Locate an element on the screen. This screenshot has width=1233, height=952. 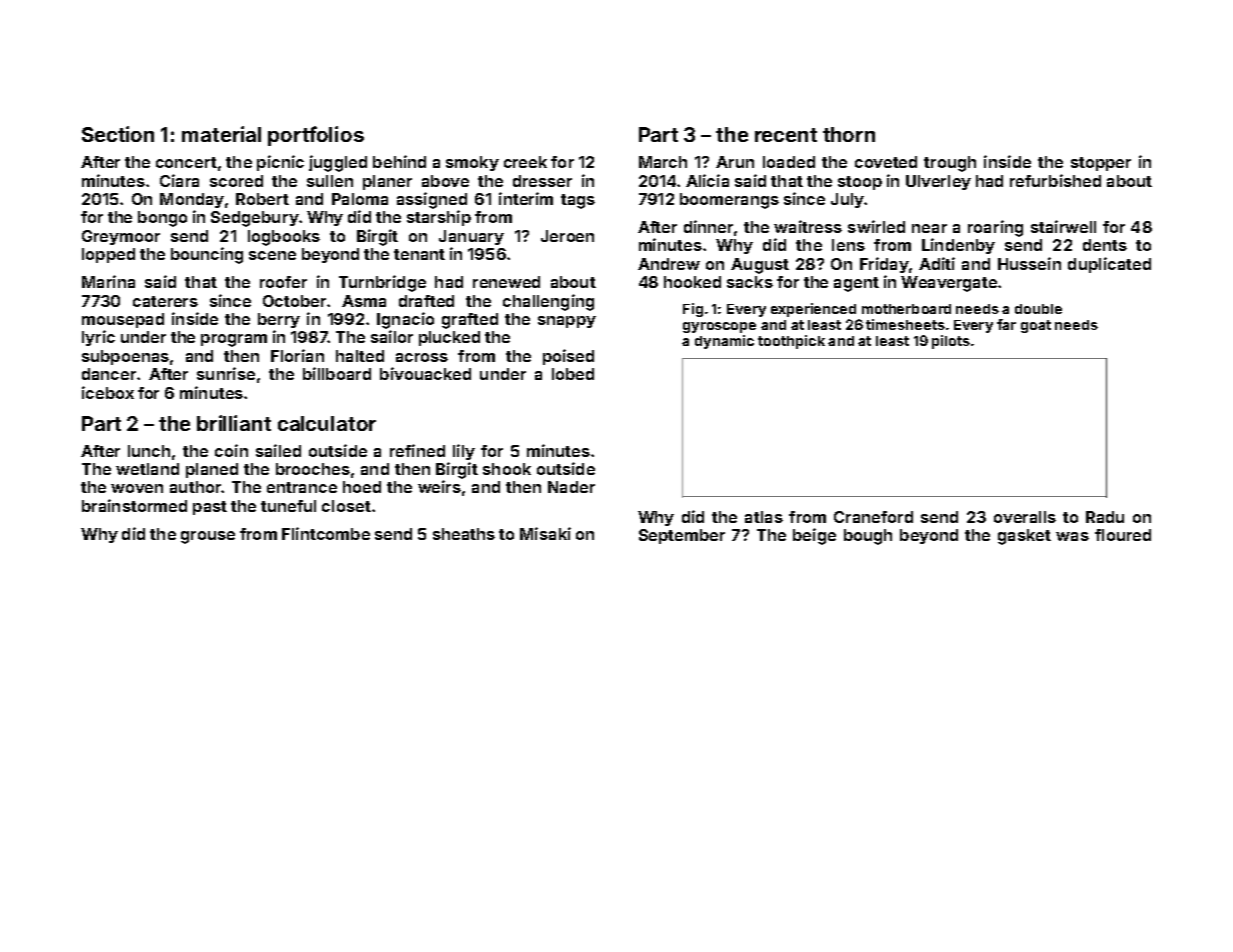
loaded is located at coordinates (789, 162).
